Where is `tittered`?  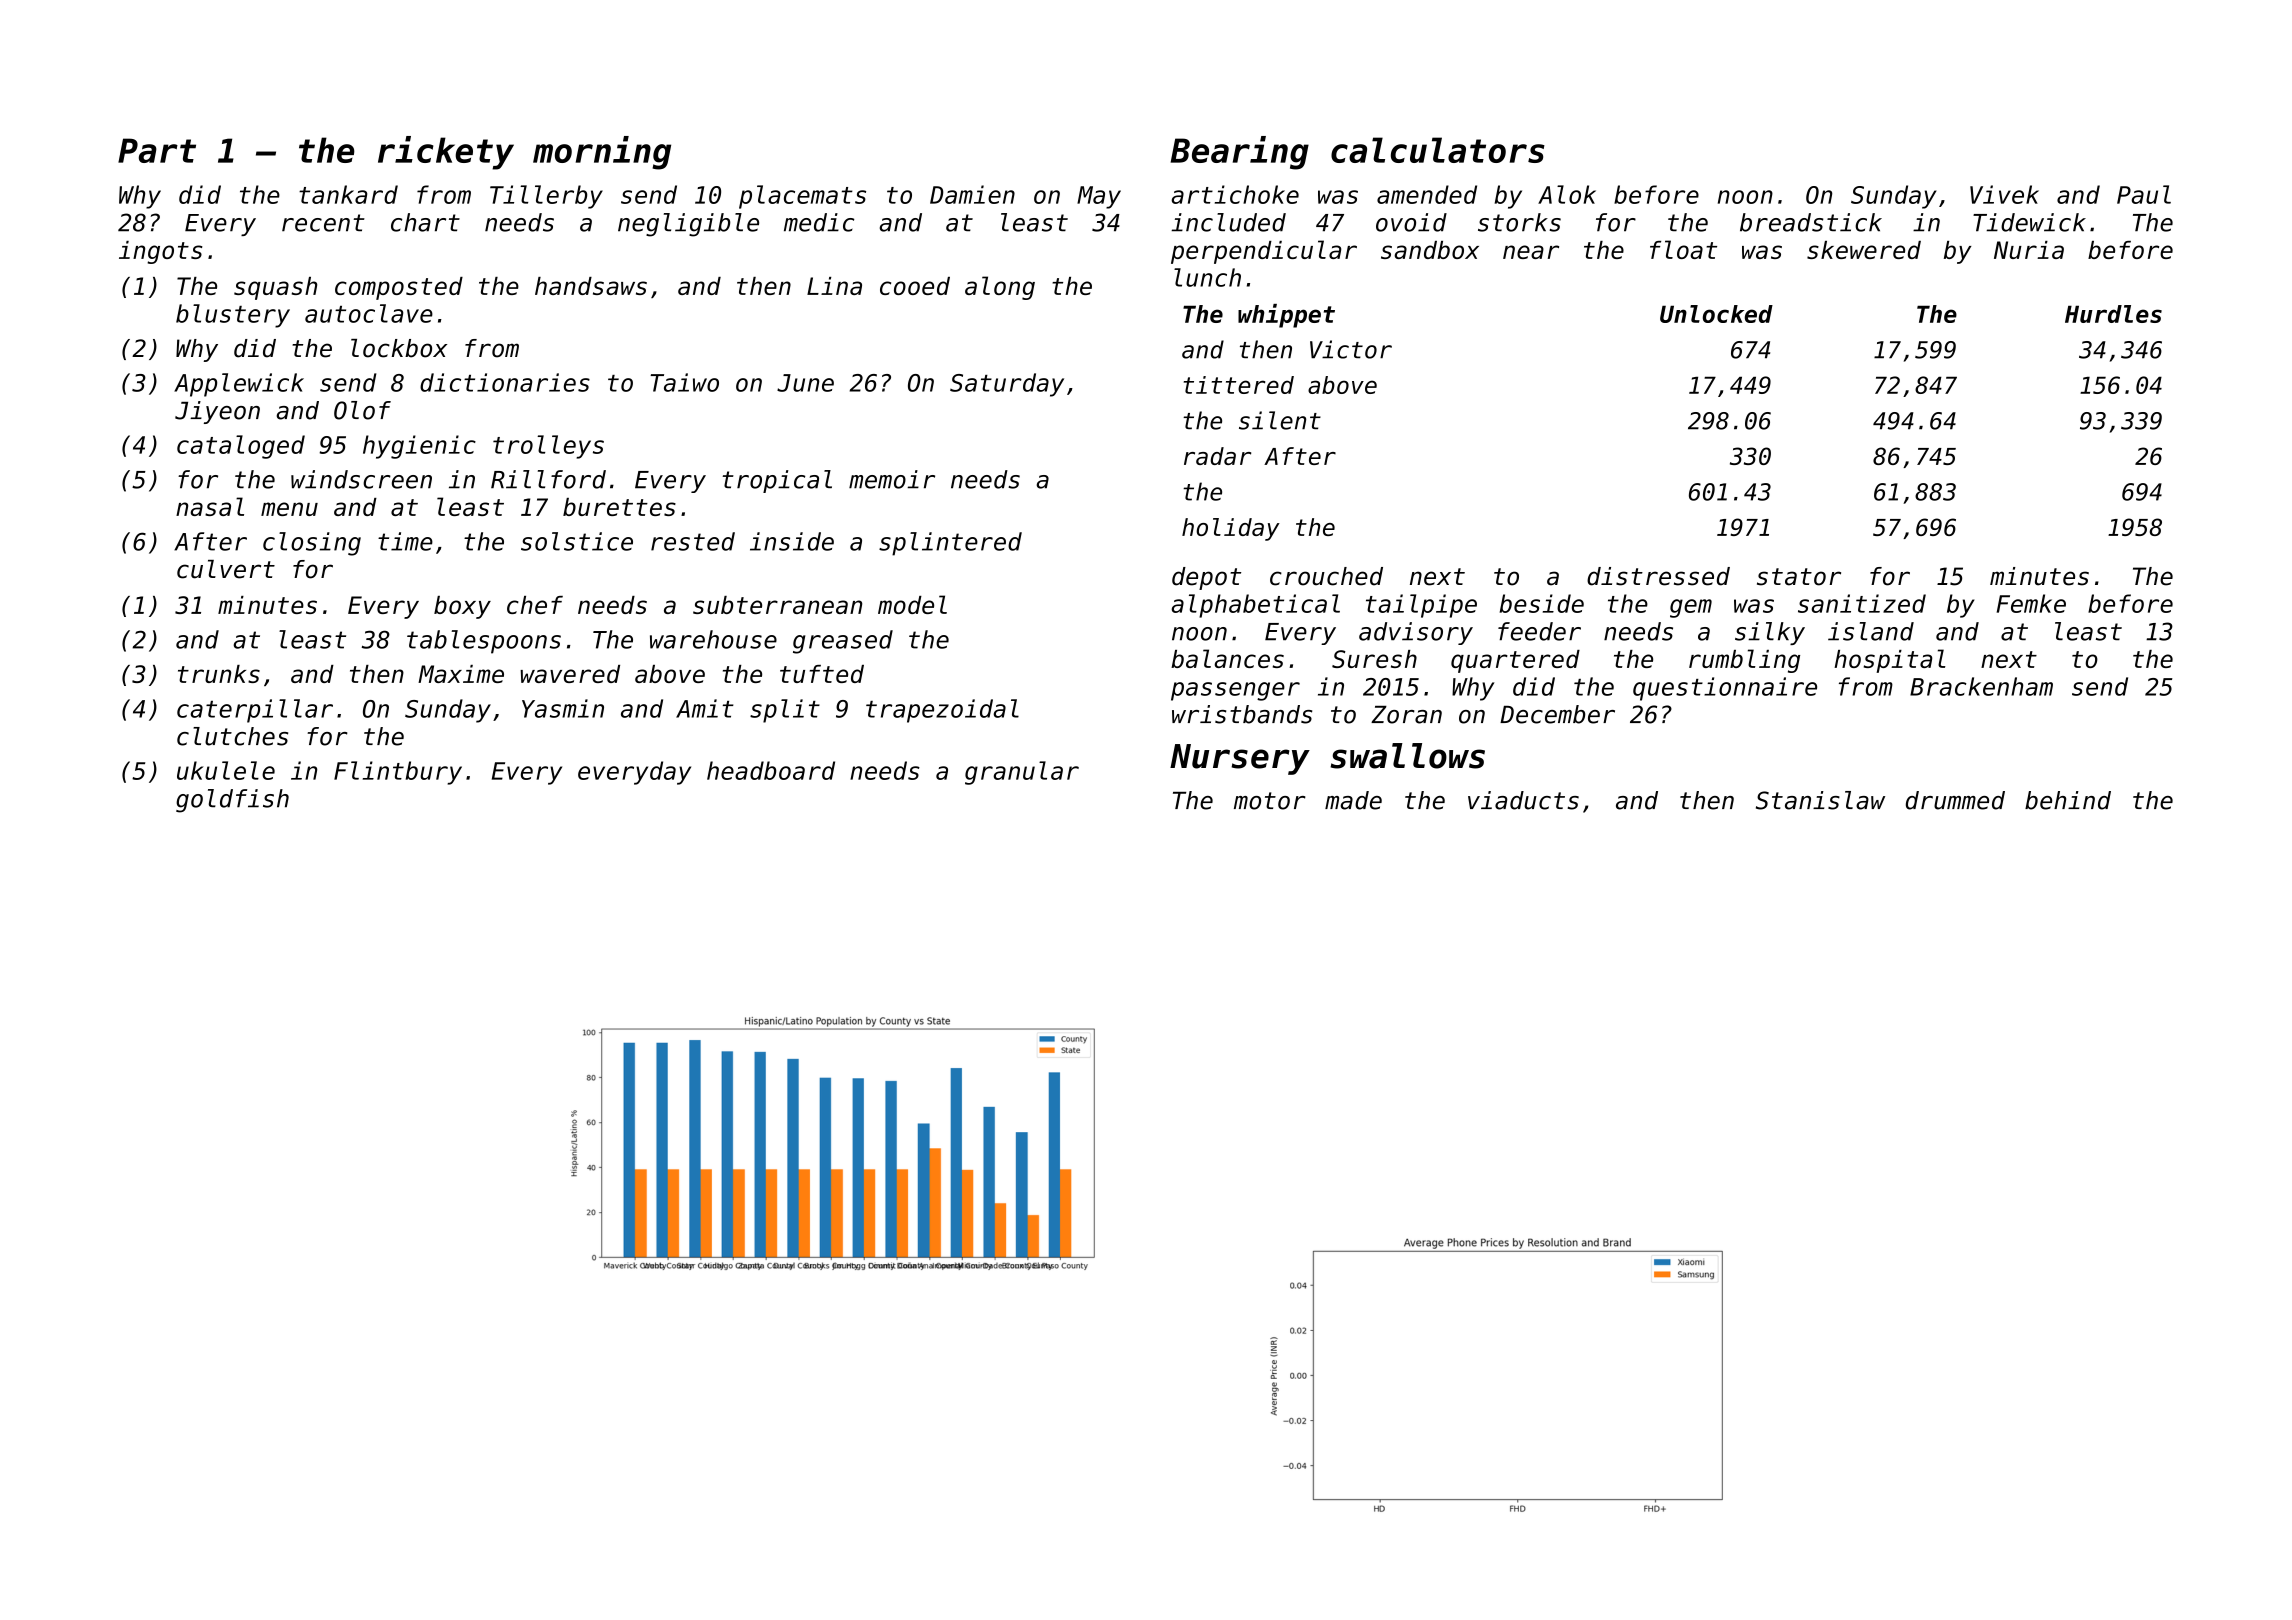 tittered is located at coordinates (1239, 385).
